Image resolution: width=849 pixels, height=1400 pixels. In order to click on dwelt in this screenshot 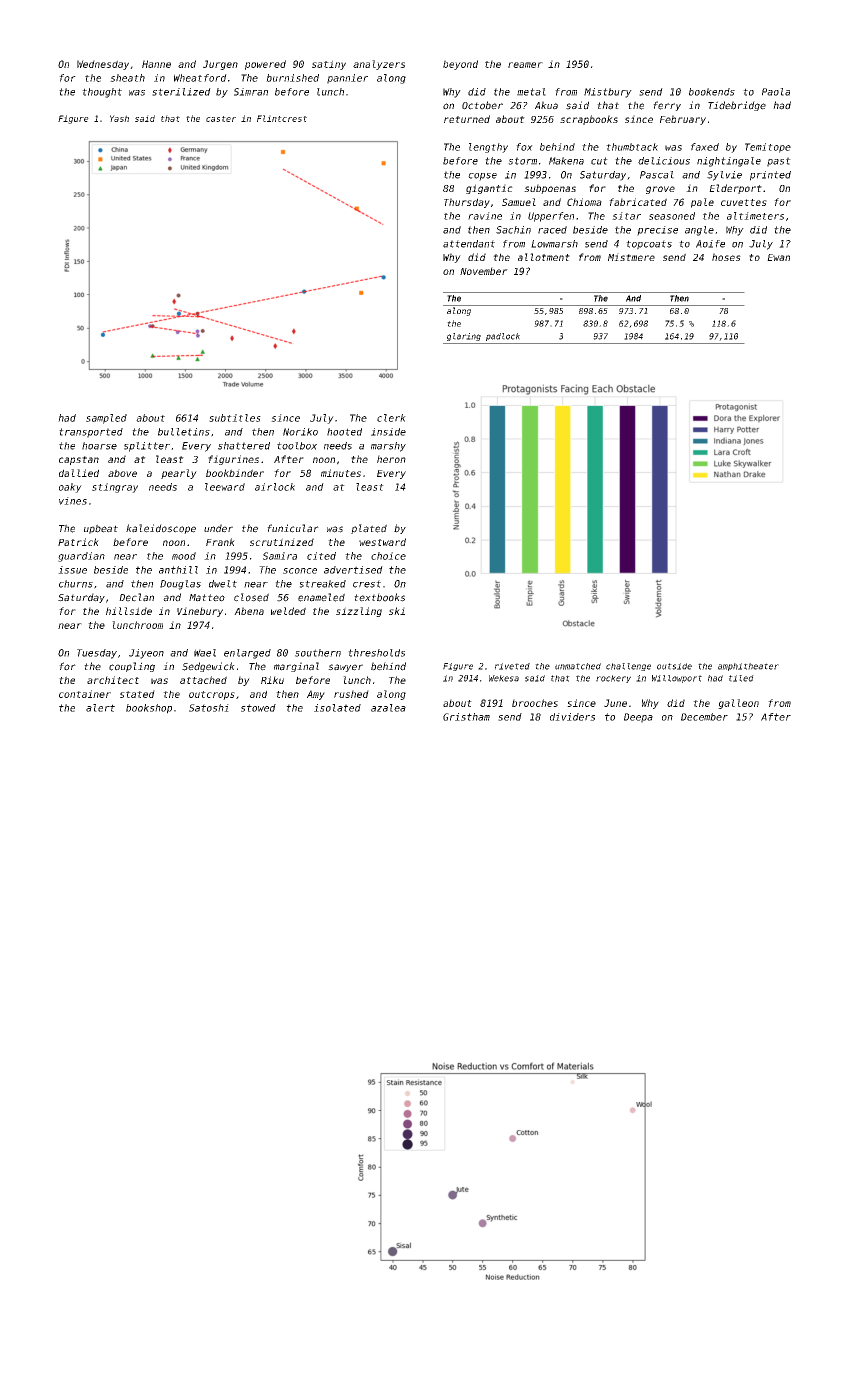, I will do `click(223, 584)`.
